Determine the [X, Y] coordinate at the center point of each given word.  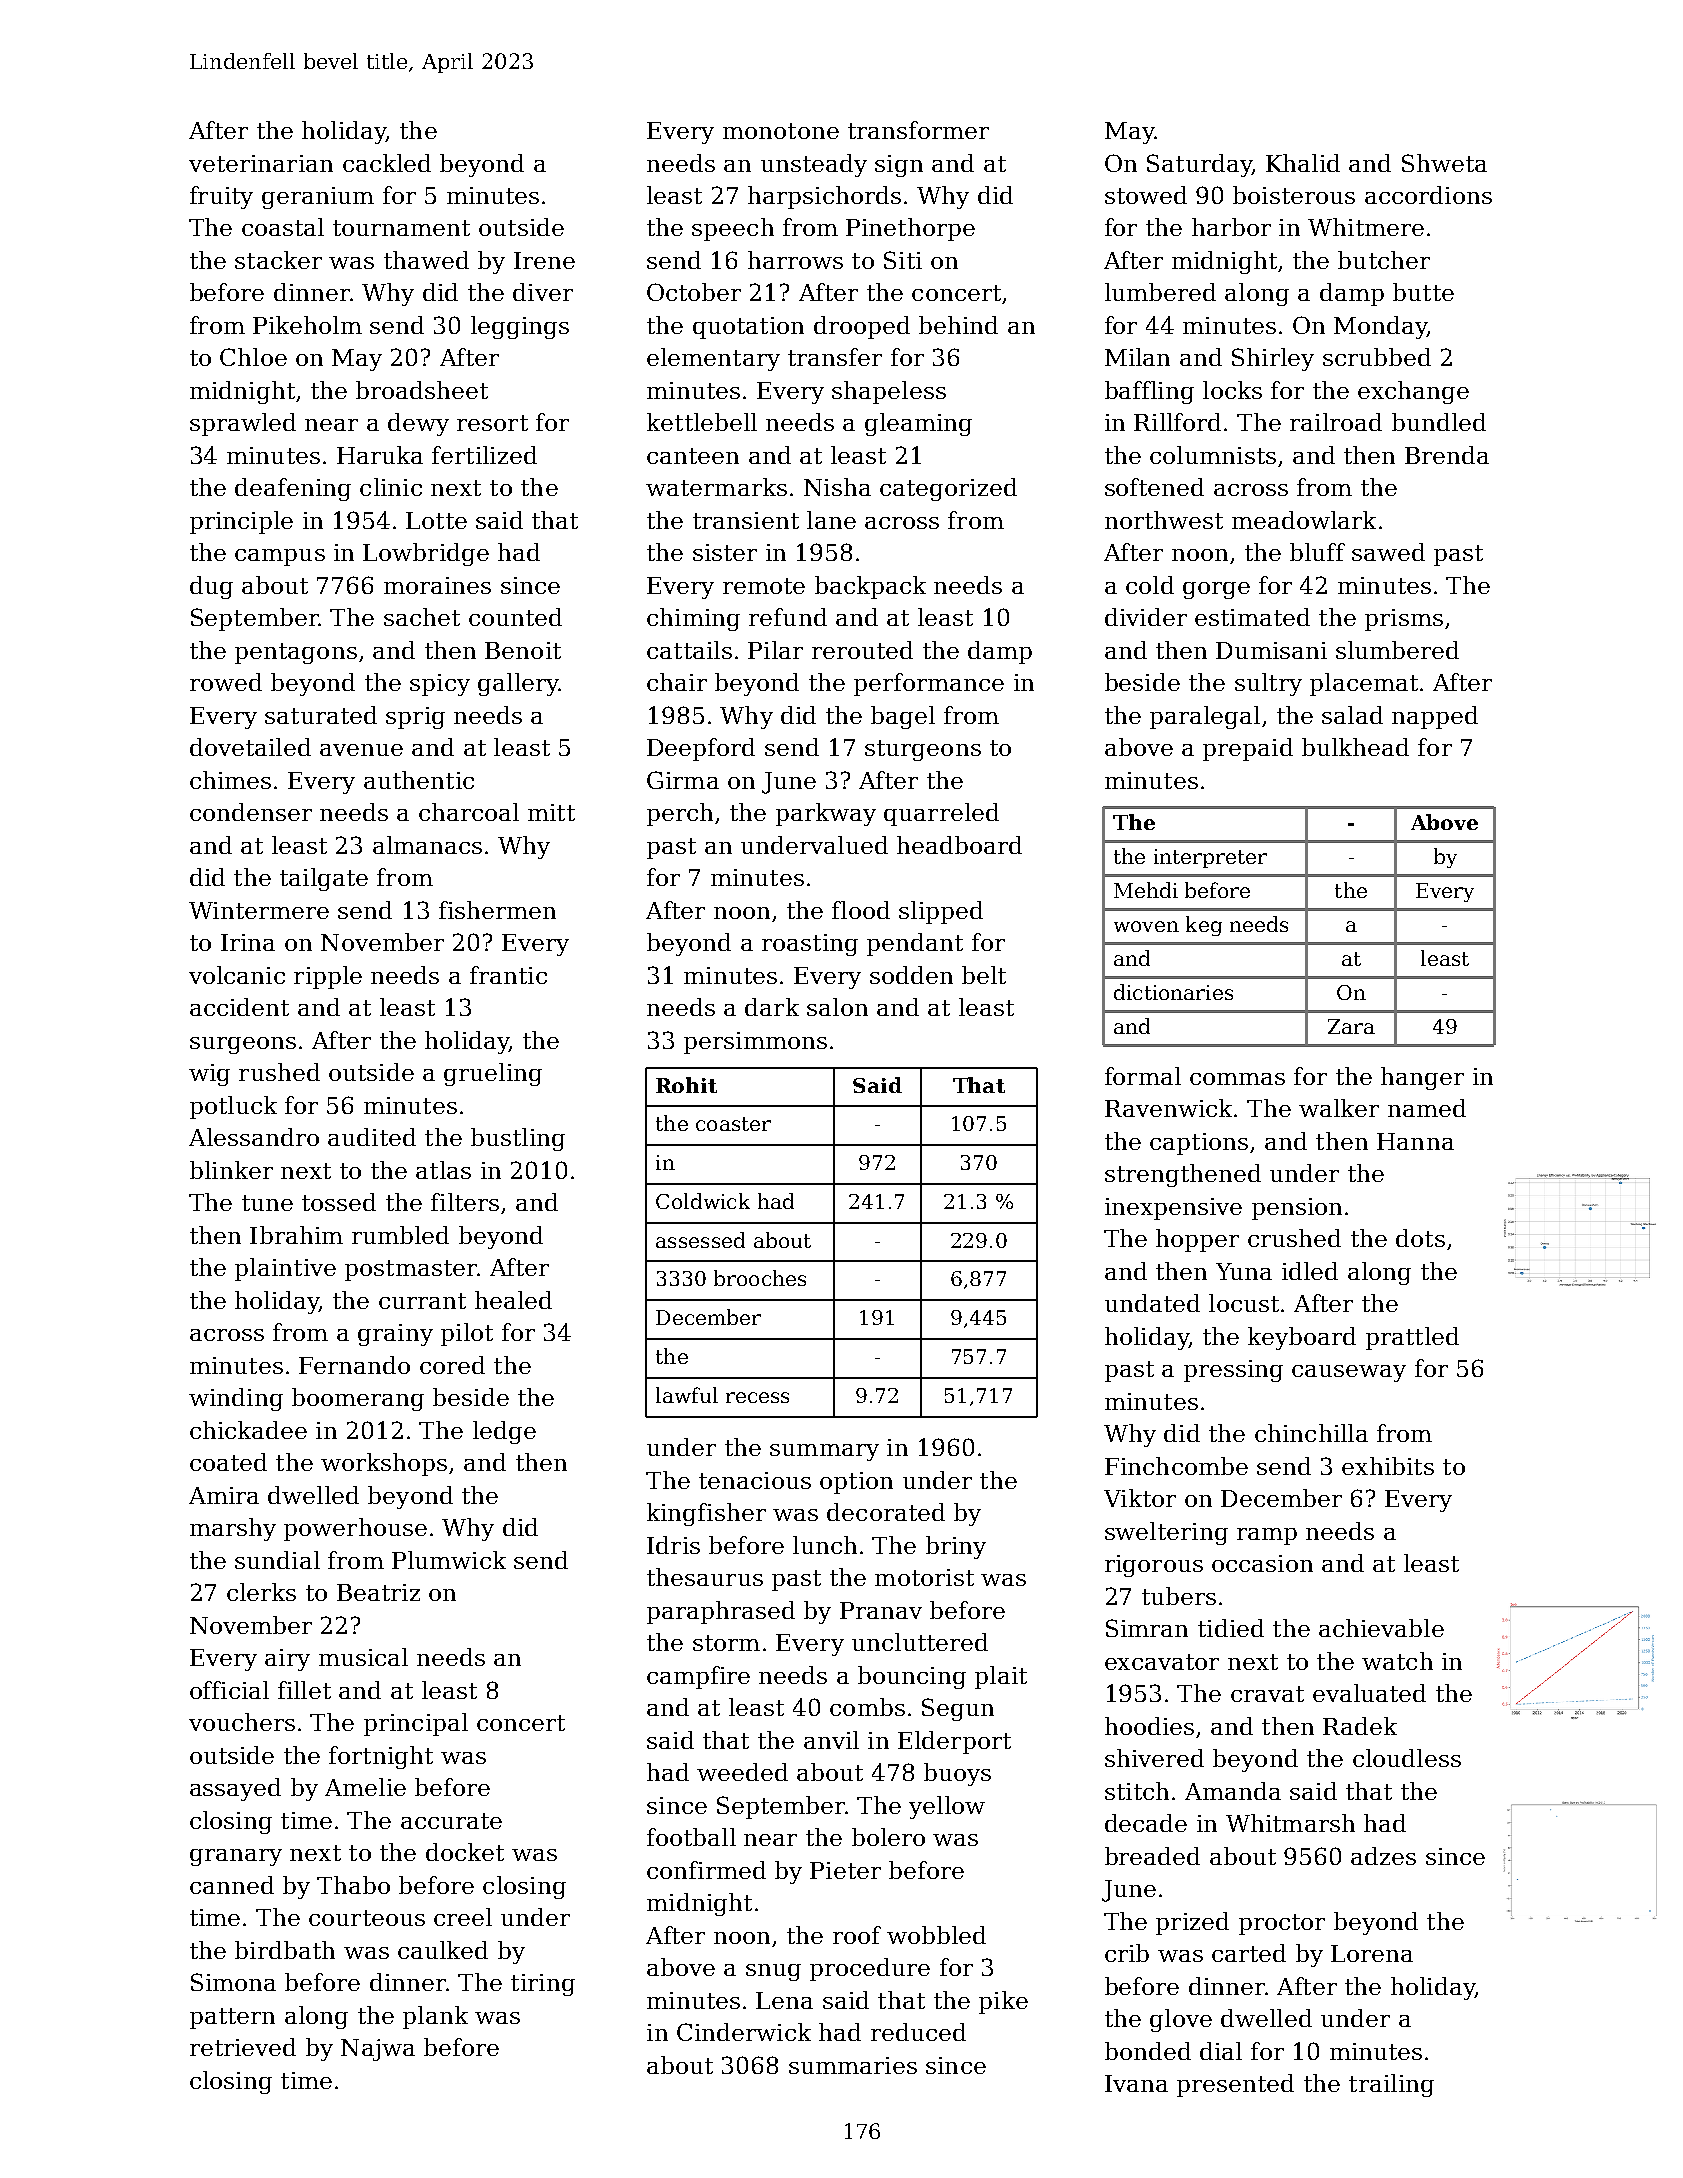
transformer [918, 130]
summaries [853, 2065]
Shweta [1444, 163]
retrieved [243, 2047]
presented [1235, 2085]
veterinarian [261, 163]
